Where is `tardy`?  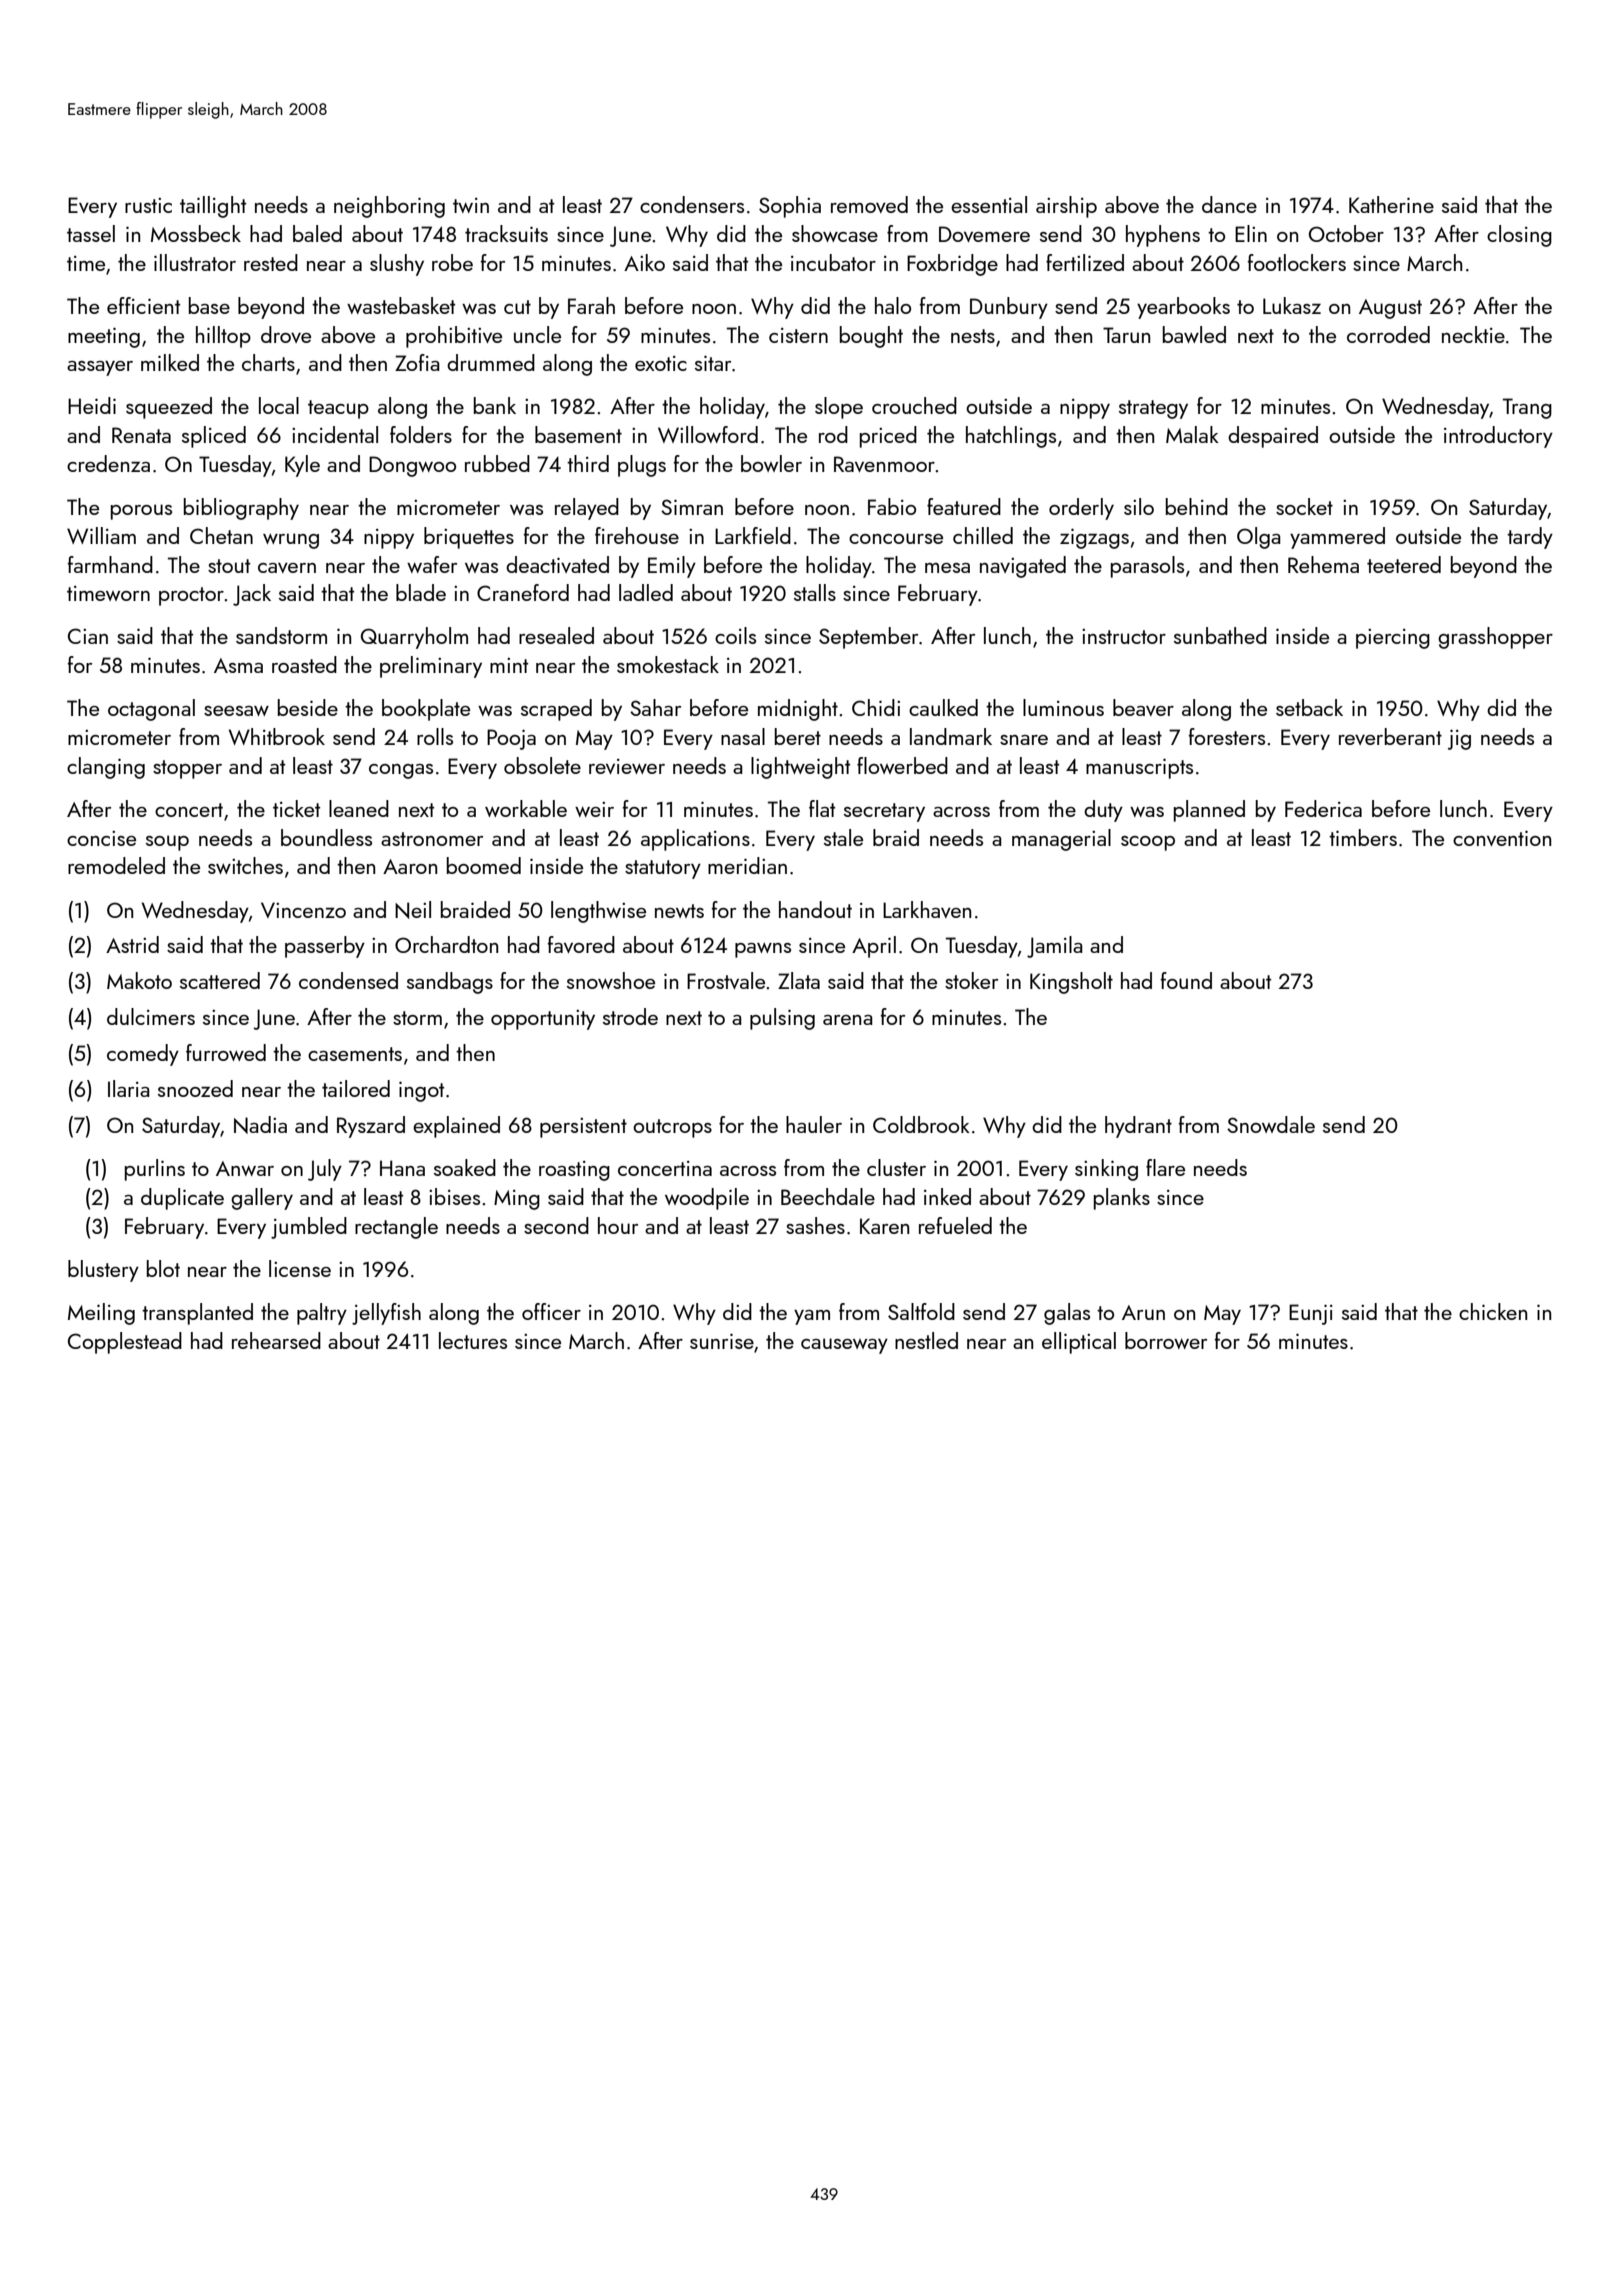
tardy is located at coordinates (1530, 538).
